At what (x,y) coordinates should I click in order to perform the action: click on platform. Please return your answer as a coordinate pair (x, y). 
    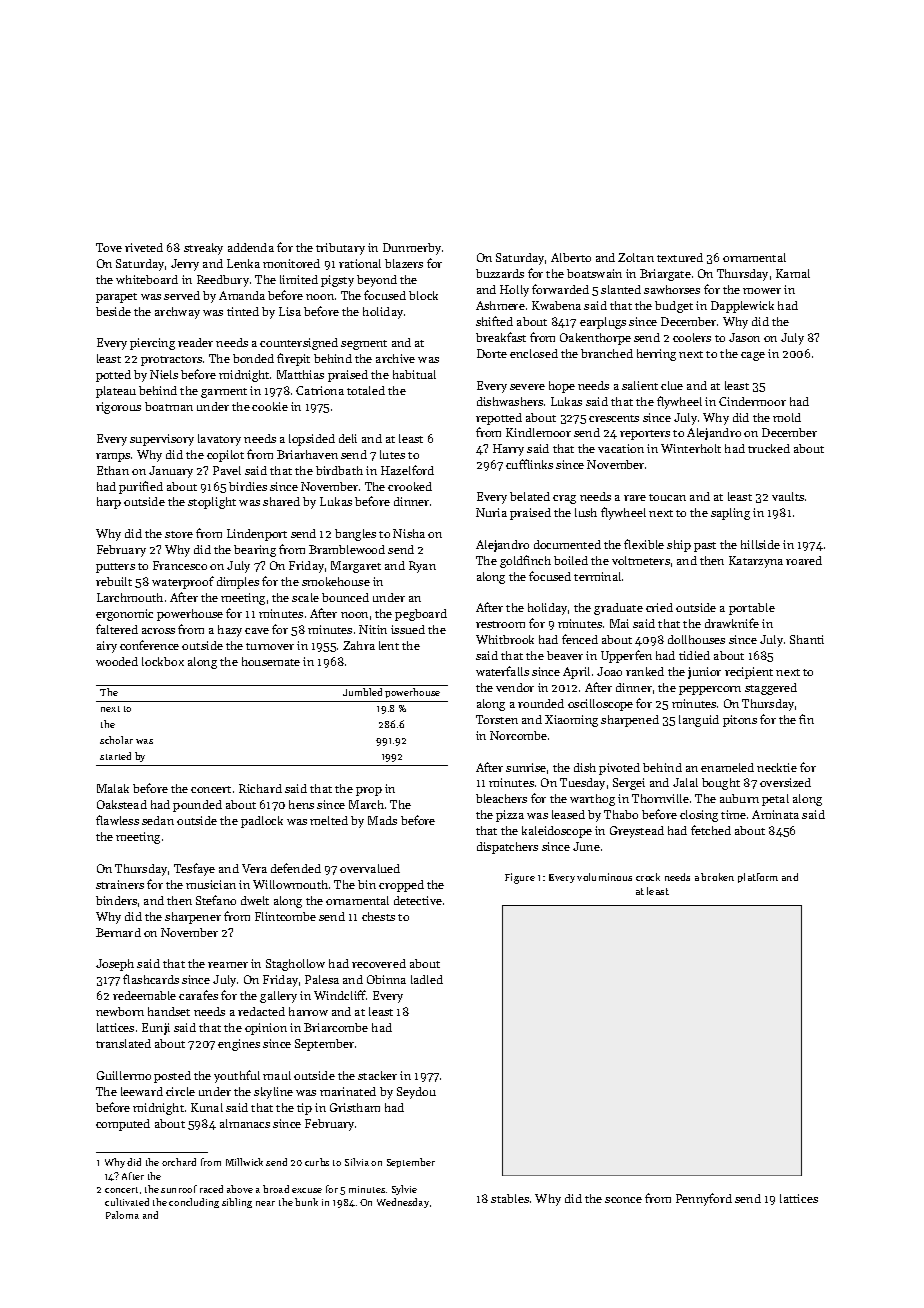
    Looking at the image, I should click on (758, 878).
